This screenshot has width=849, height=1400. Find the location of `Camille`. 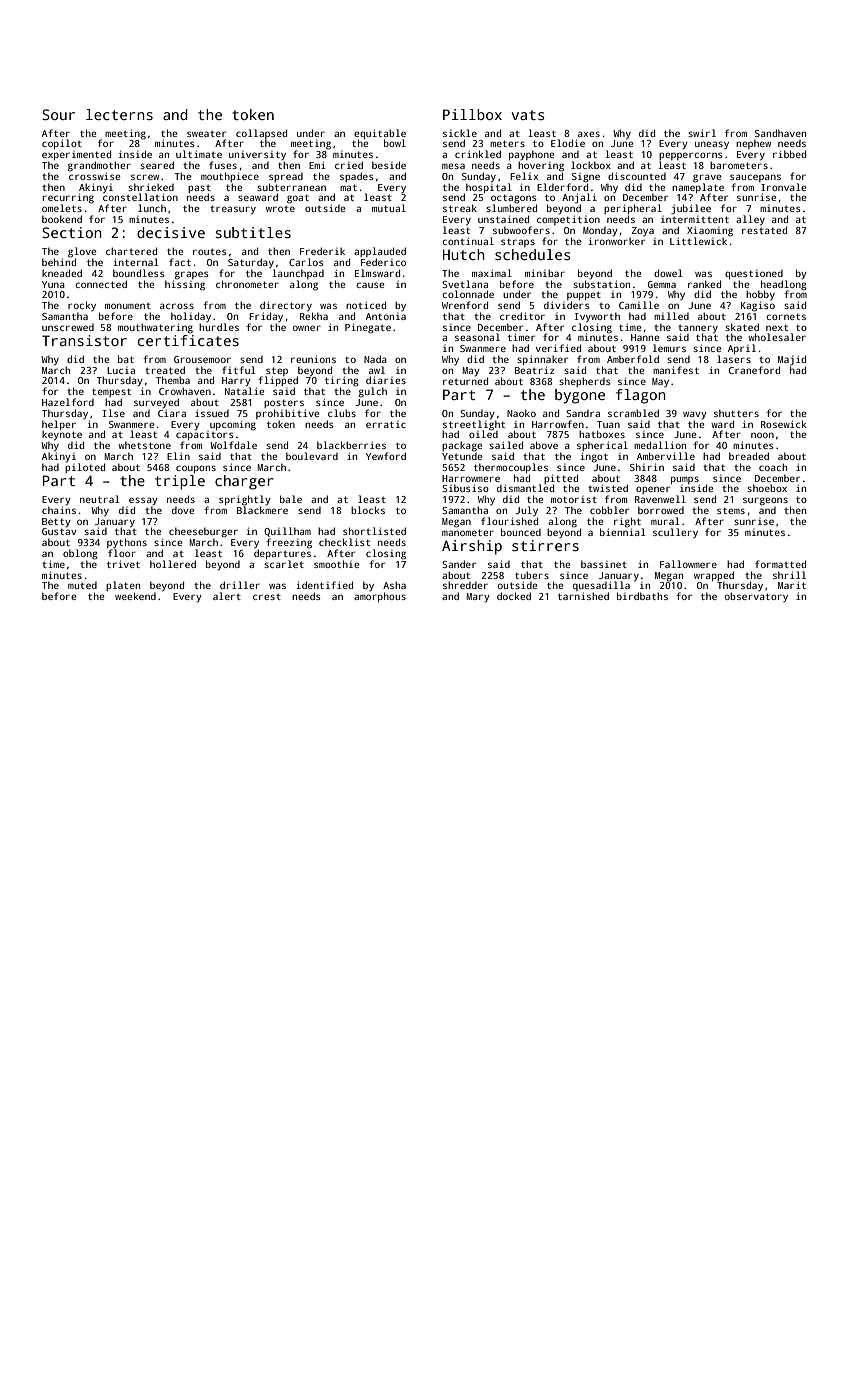

Camille is located at coordinates (639, 305).
